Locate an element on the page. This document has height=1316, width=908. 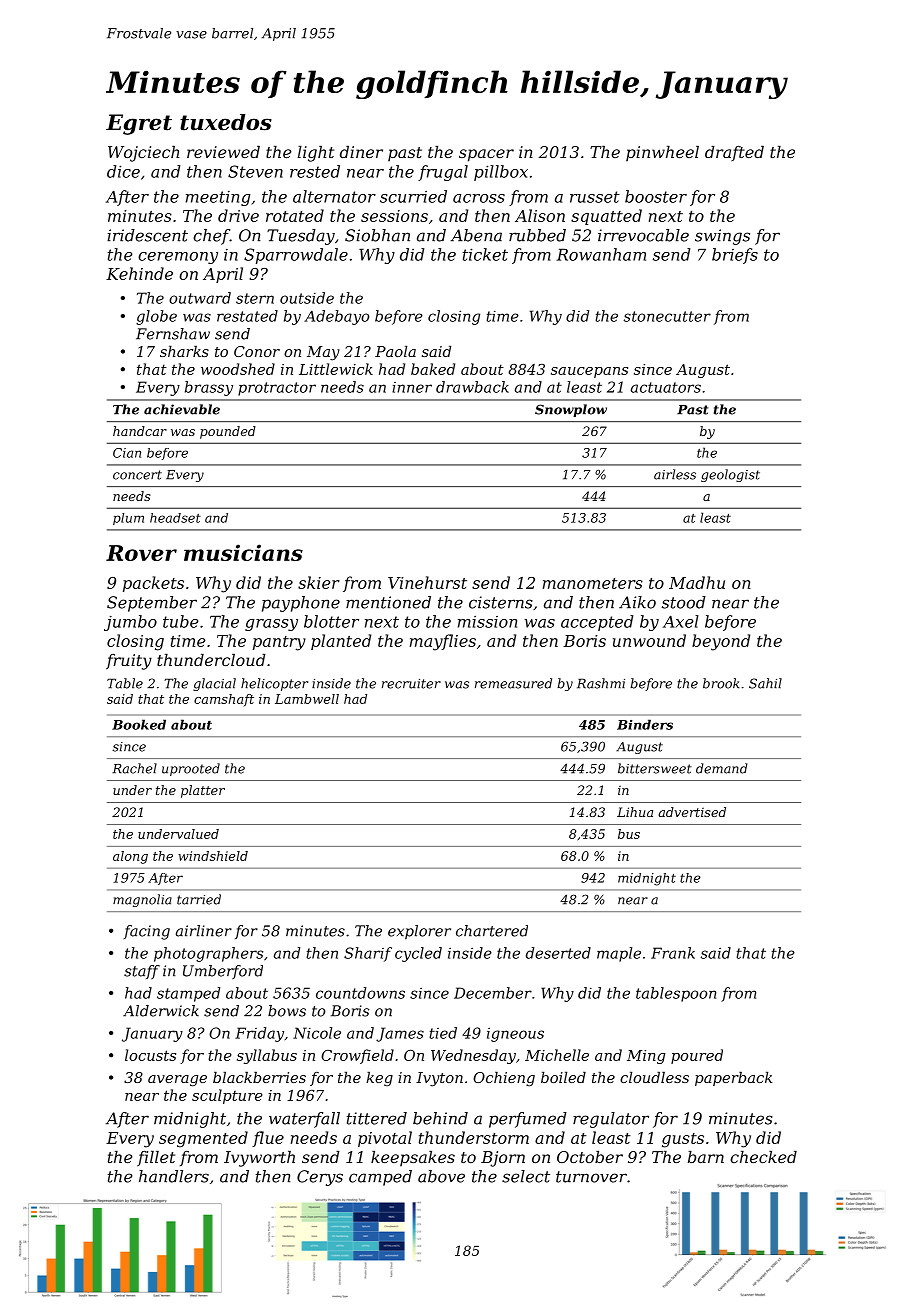
Frank is located at coordinates (673, 953).
